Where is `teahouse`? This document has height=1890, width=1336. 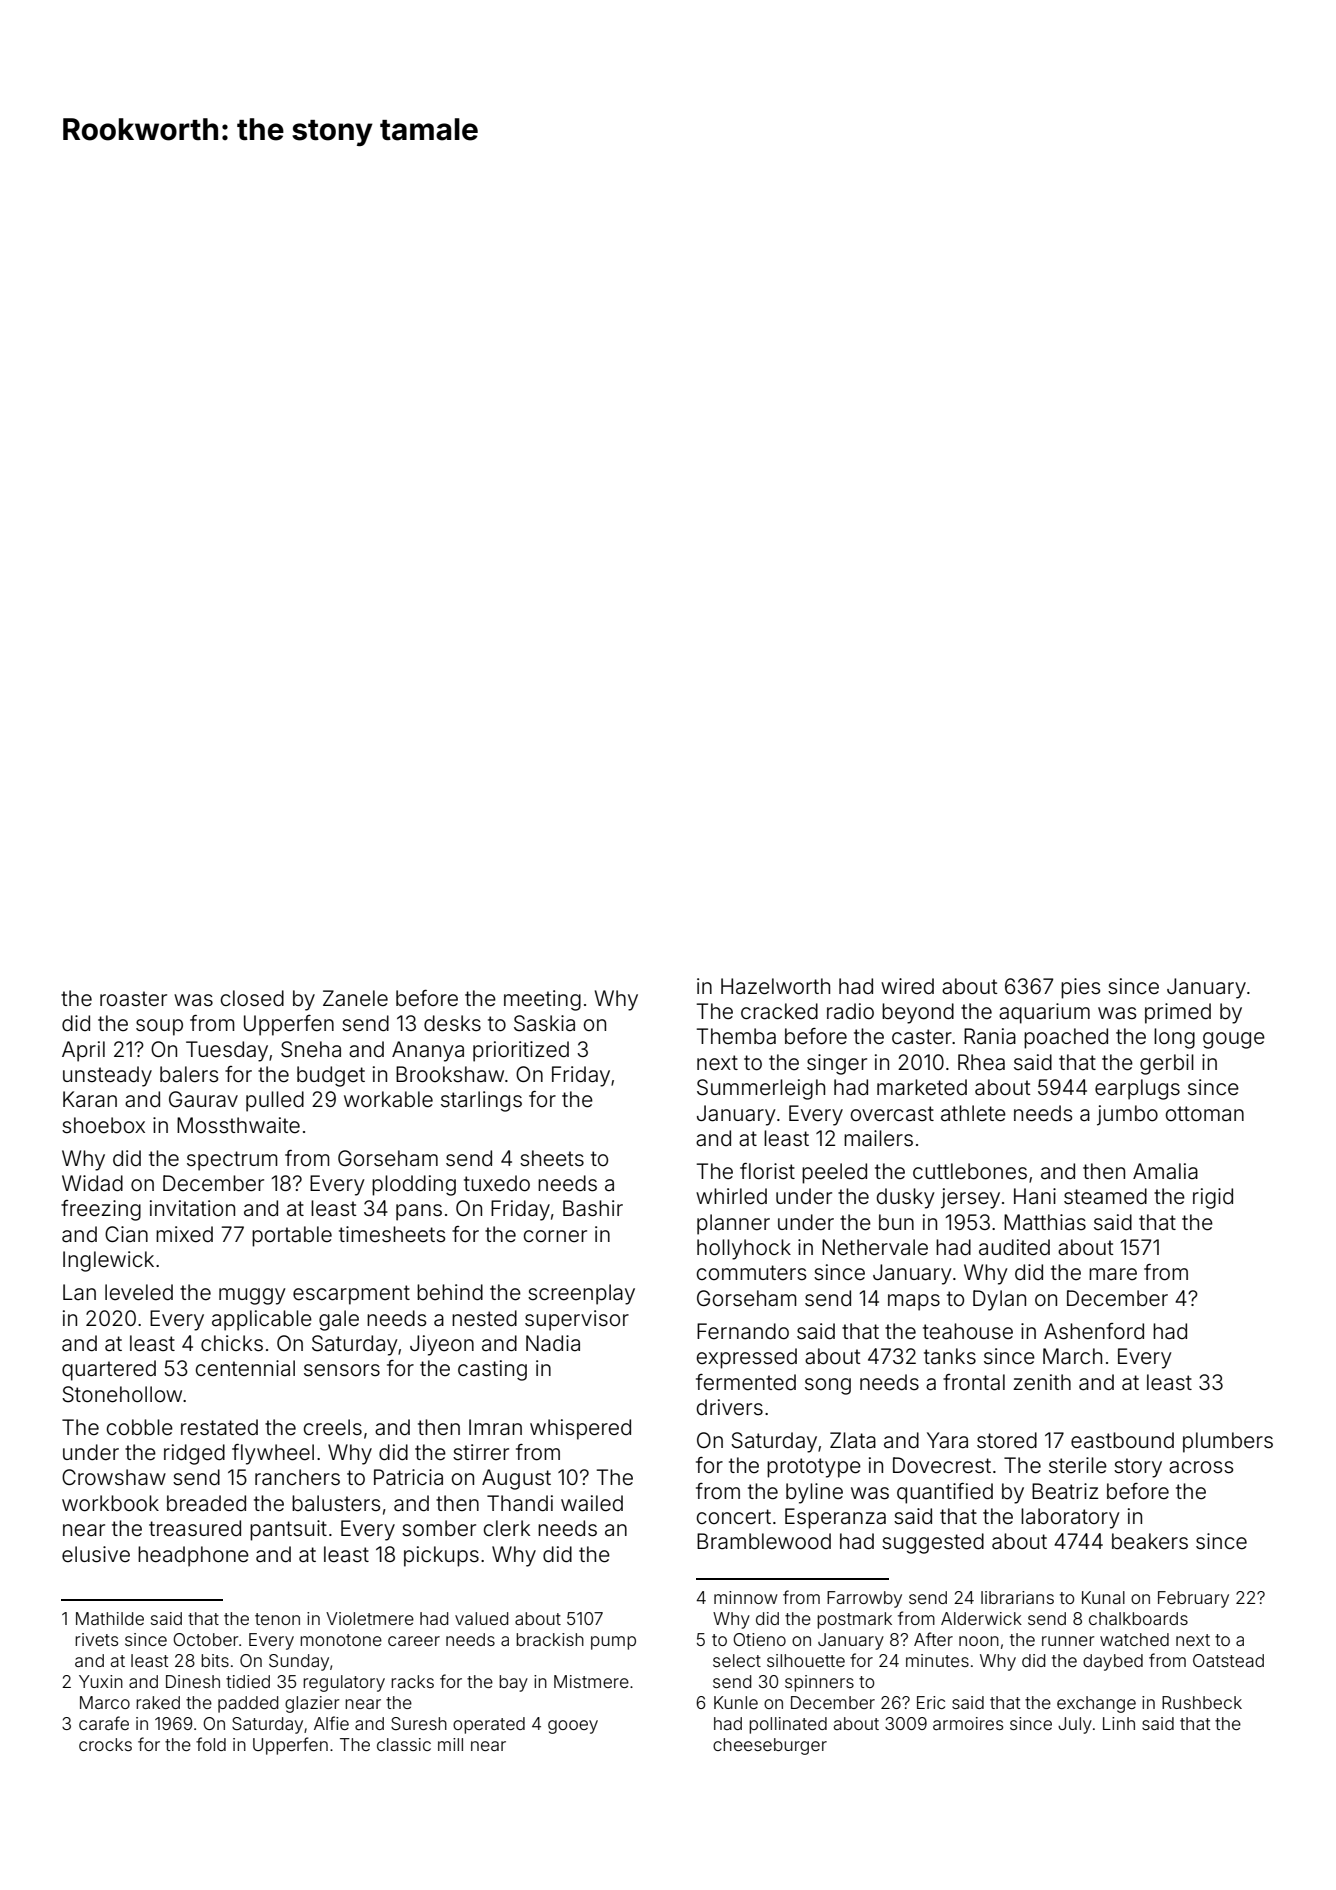 teahouse is located at coordinates (968, 1331).
